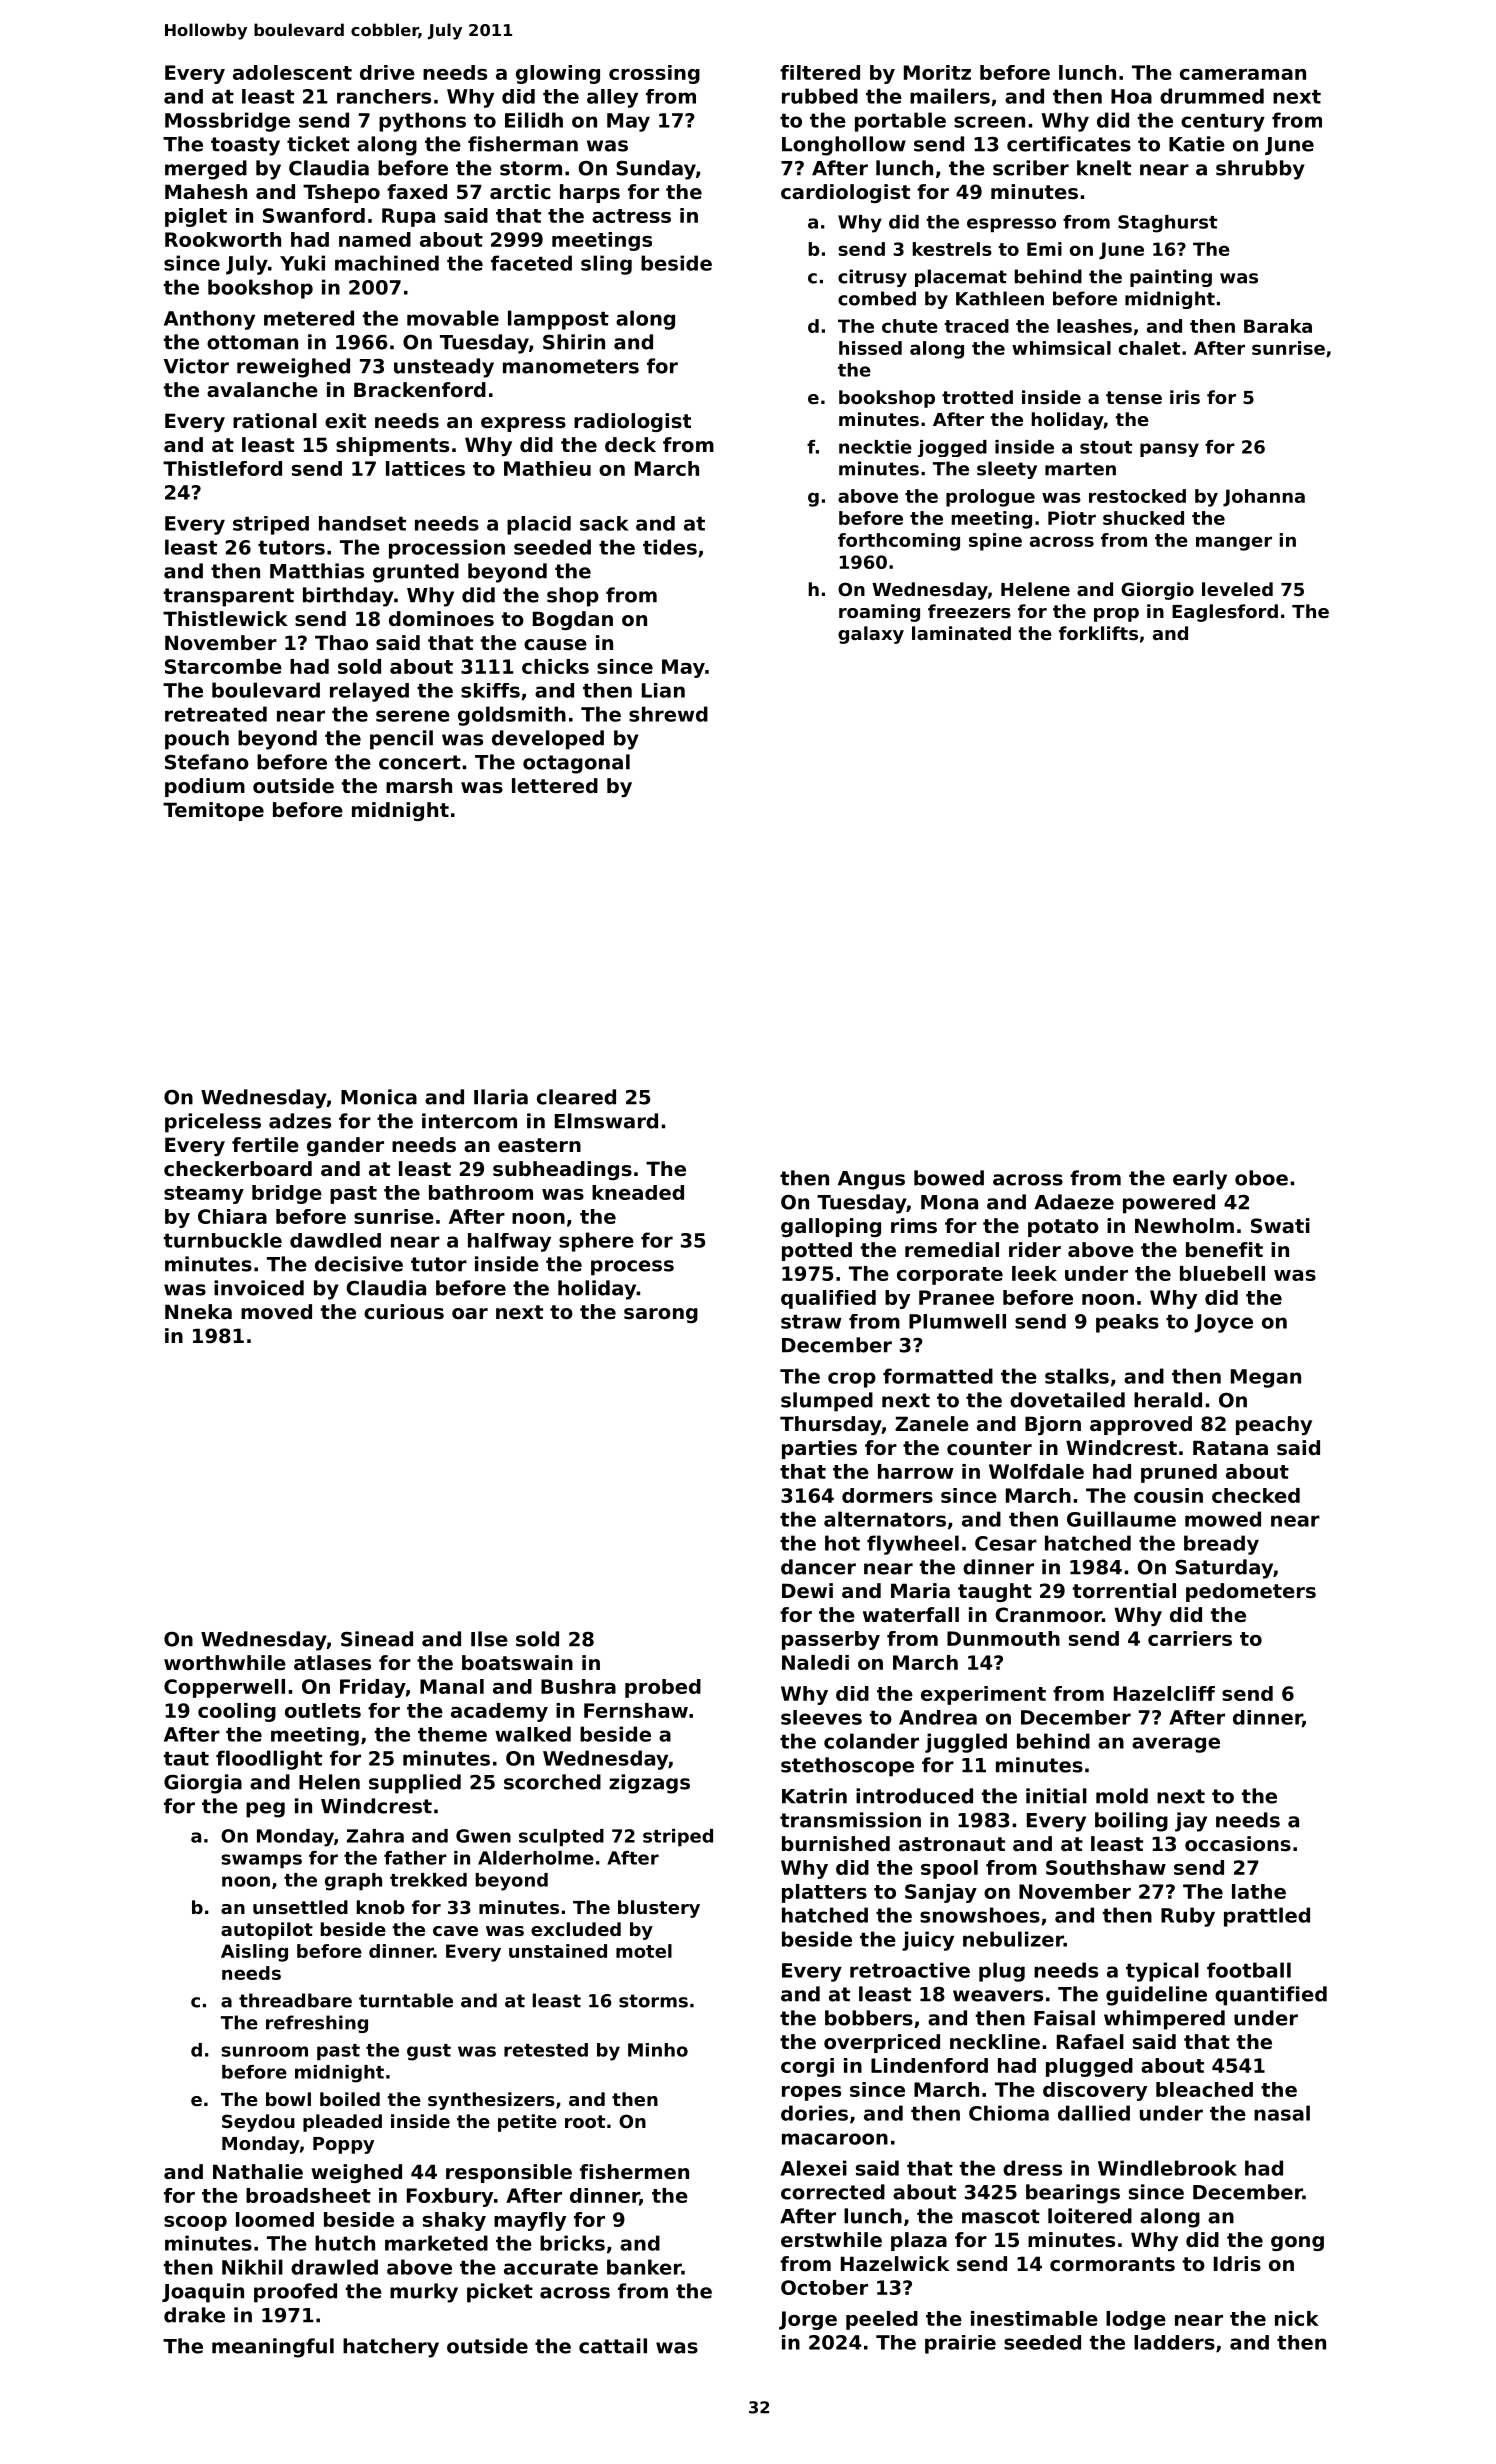 The height and width of the screenshot is (2464, 1496). Describe the element at coordinates (879, 613) in the screenshot. I see `roaming` at that location.
